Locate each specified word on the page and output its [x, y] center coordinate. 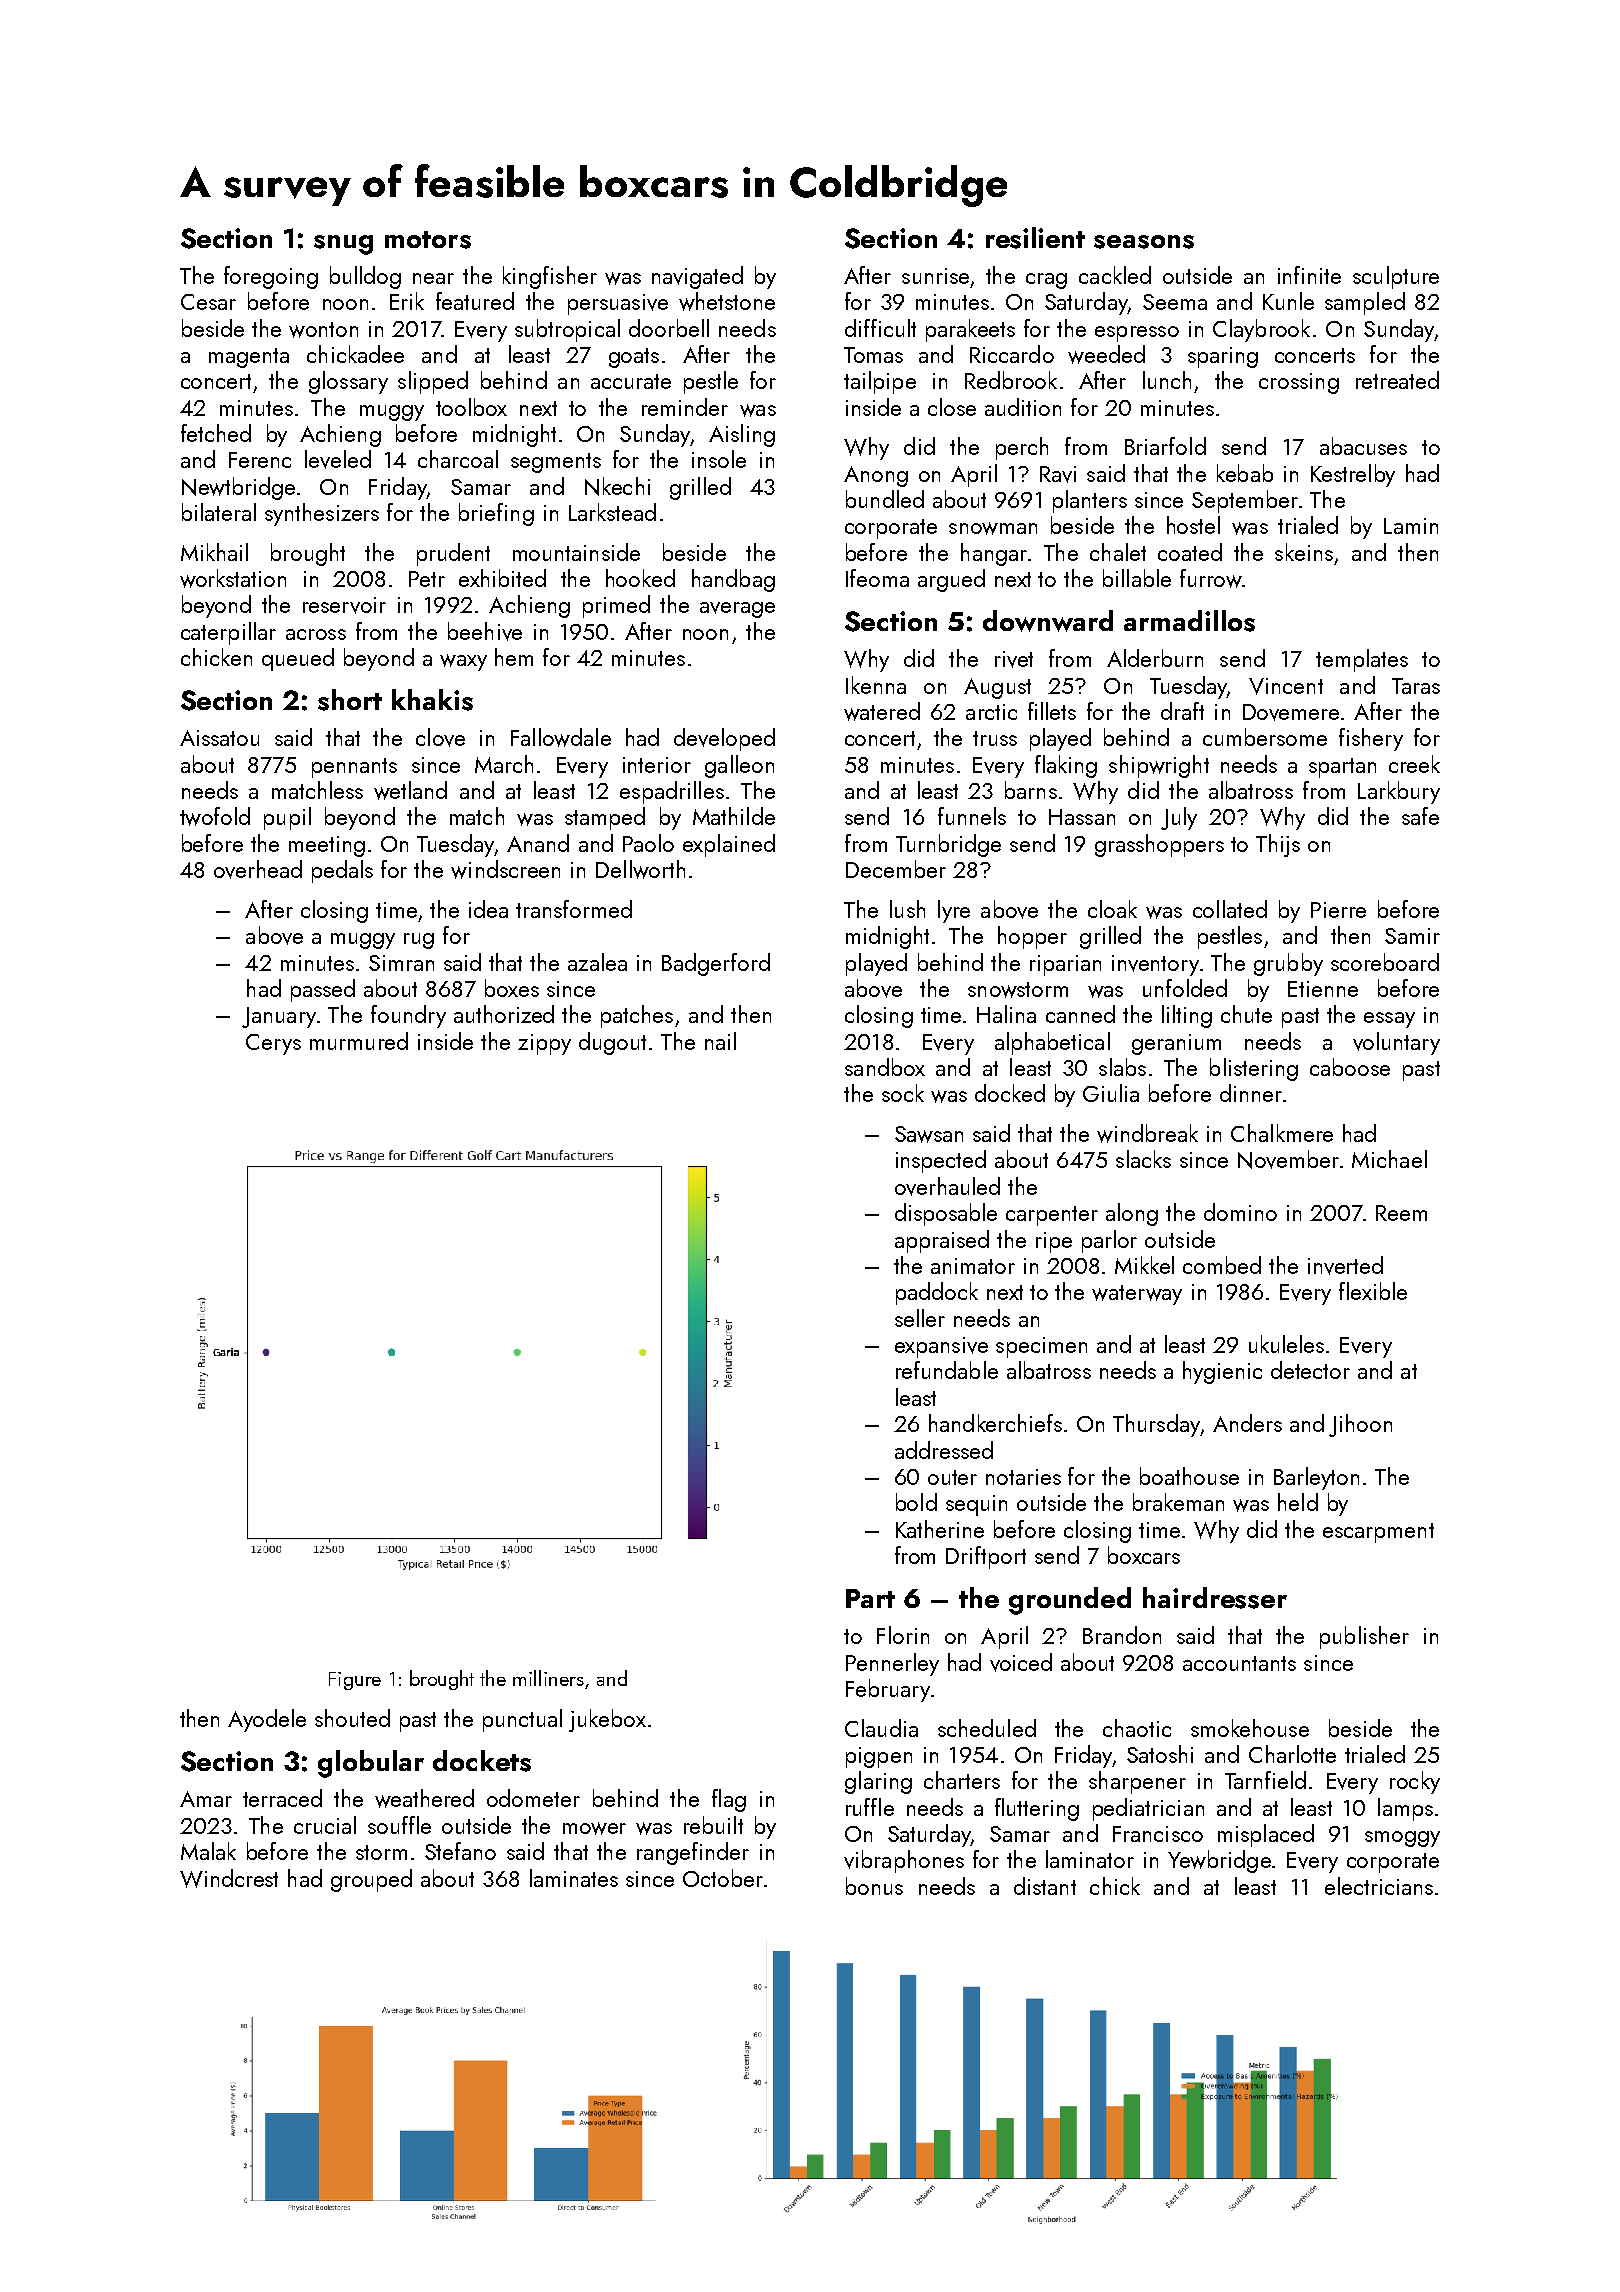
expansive [941, 1347]
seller [920, 1318]
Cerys [273, 1044]
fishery [1371, 739]
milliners [548, 1678]
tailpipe [880, 382]
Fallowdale [561, 737]
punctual [522, 1720]
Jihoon [1360, 1425]
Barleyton [1316, 1478]
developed [724, 739]
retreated [1397, 380]
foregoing [271, 277]
